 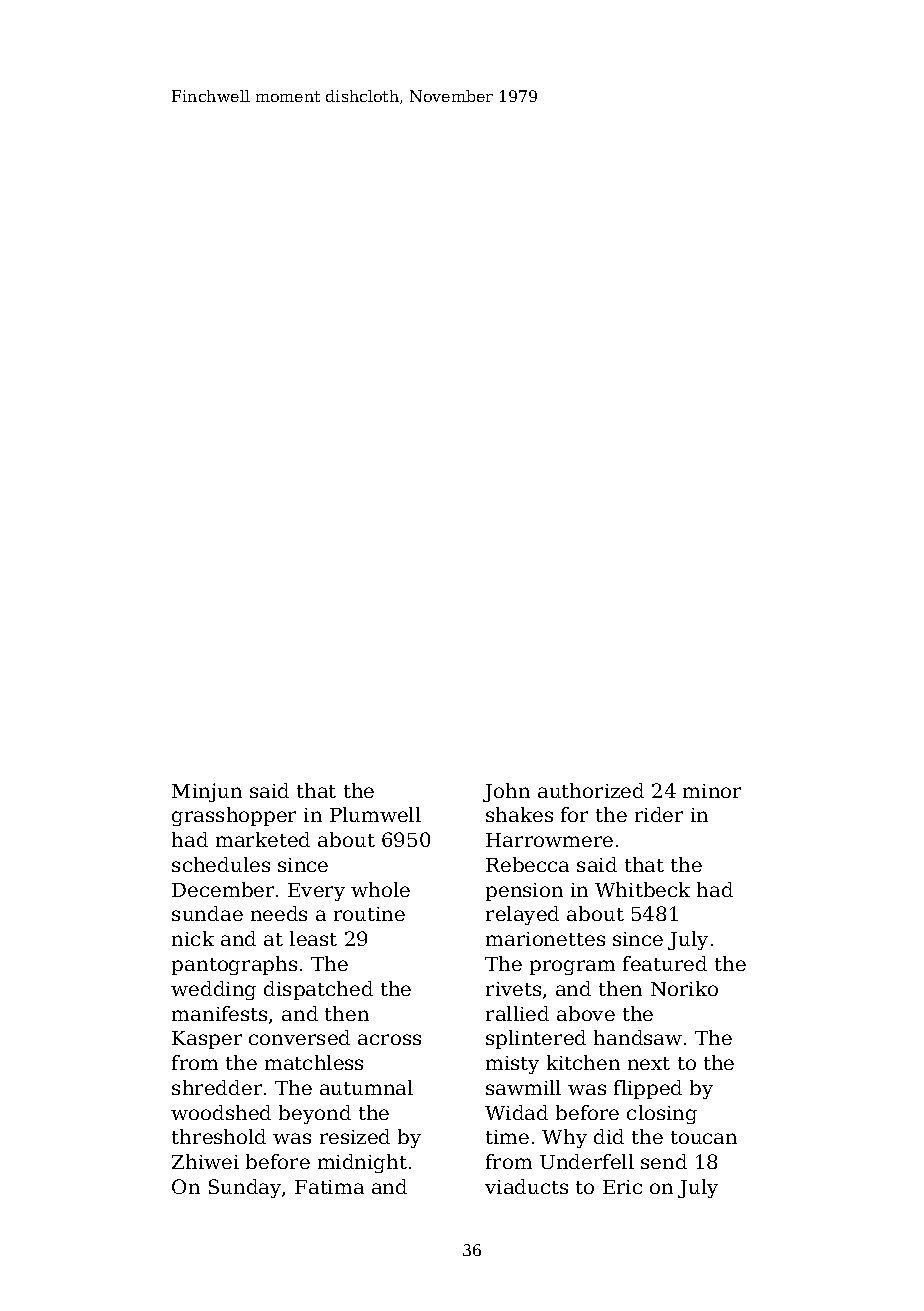 What do you see at coordinates (586, 1013) in the screenshot?
I see `above` at bounding box center [586, 1013].
